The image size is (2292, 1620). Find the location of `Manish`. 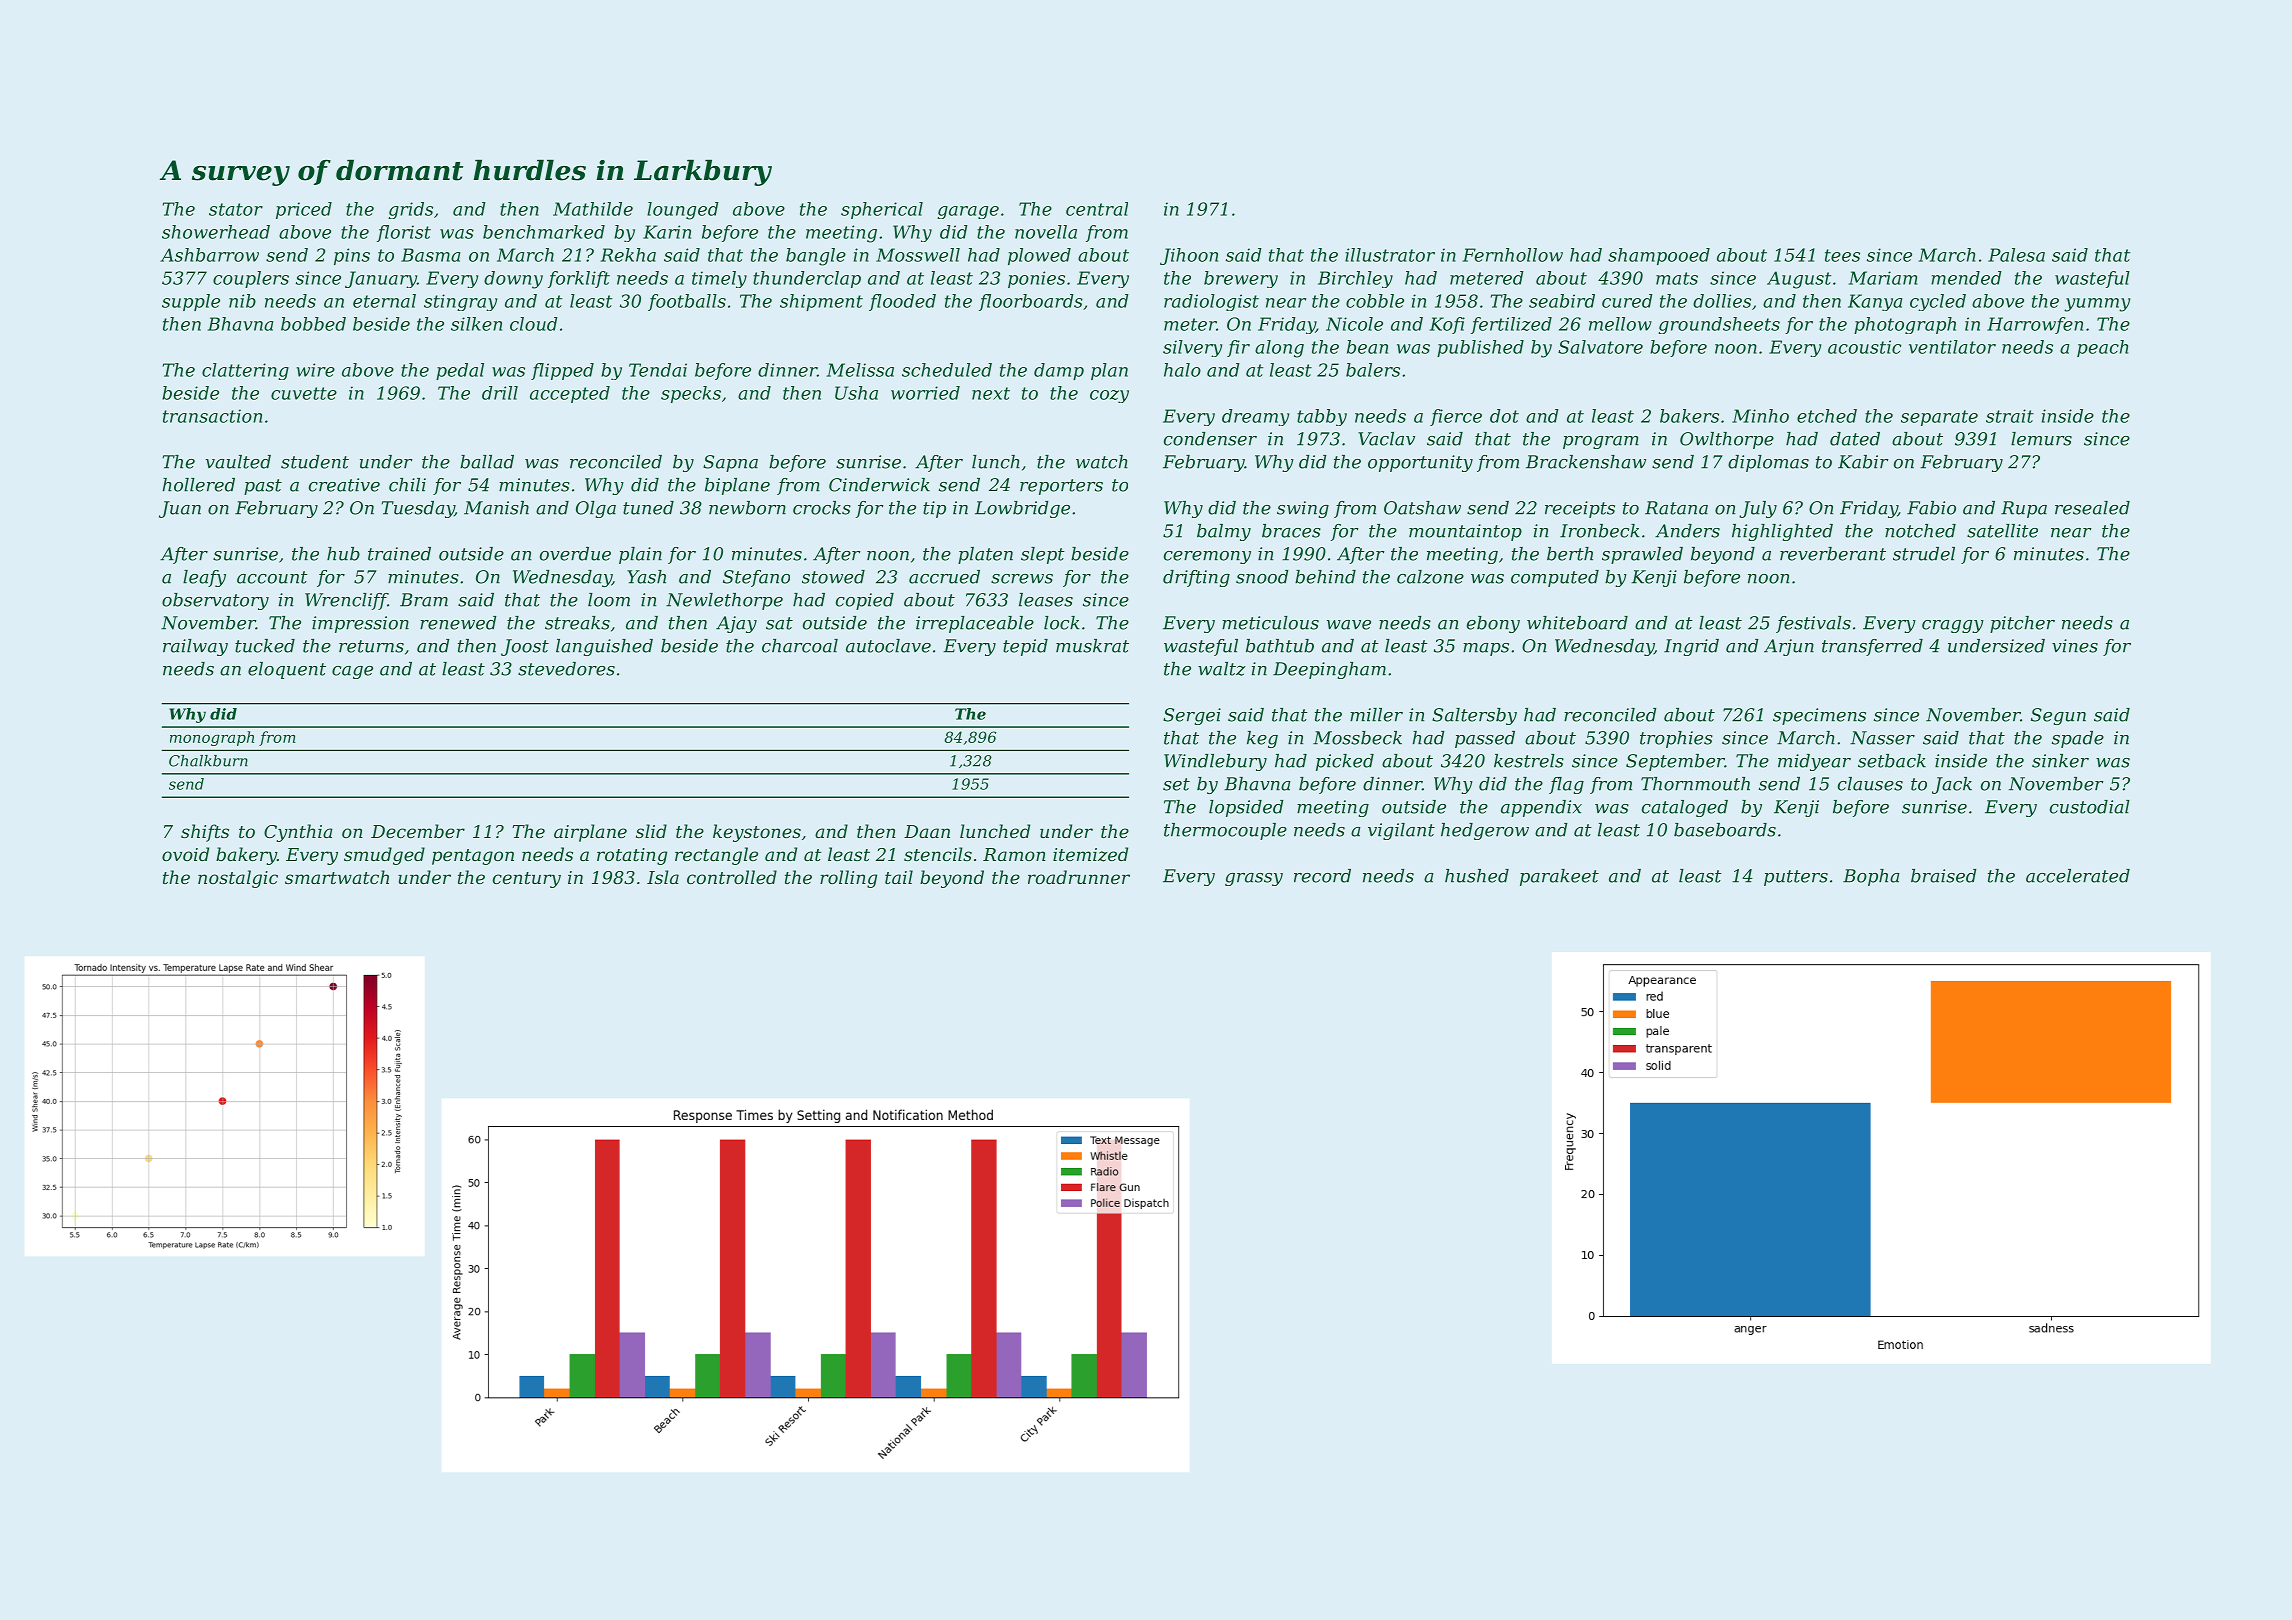

Manish is located at coordinates (496, 508).
